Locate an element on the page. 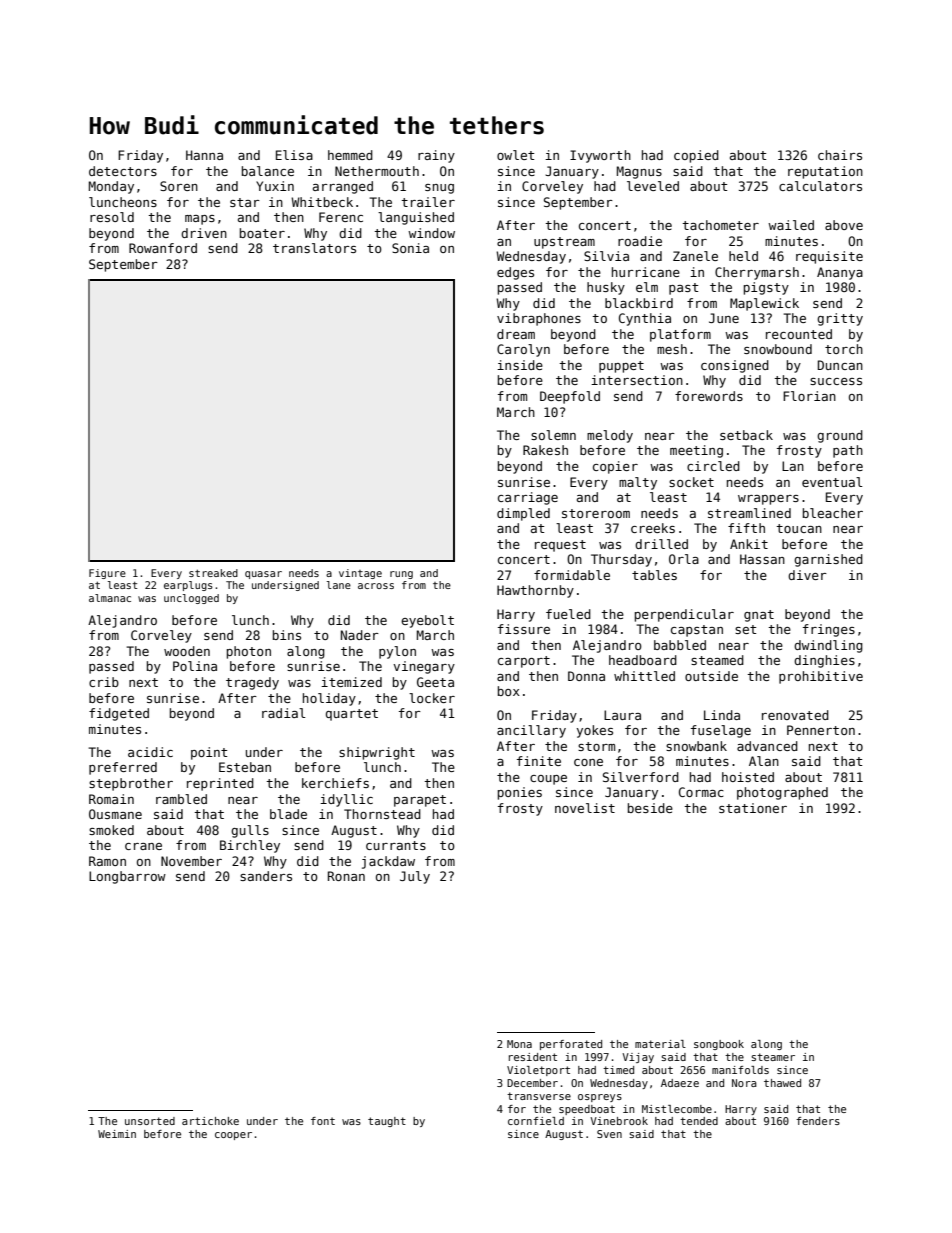 The height and width of the image is (1233, 952). Sven is located at coordinates (609, 1134).
